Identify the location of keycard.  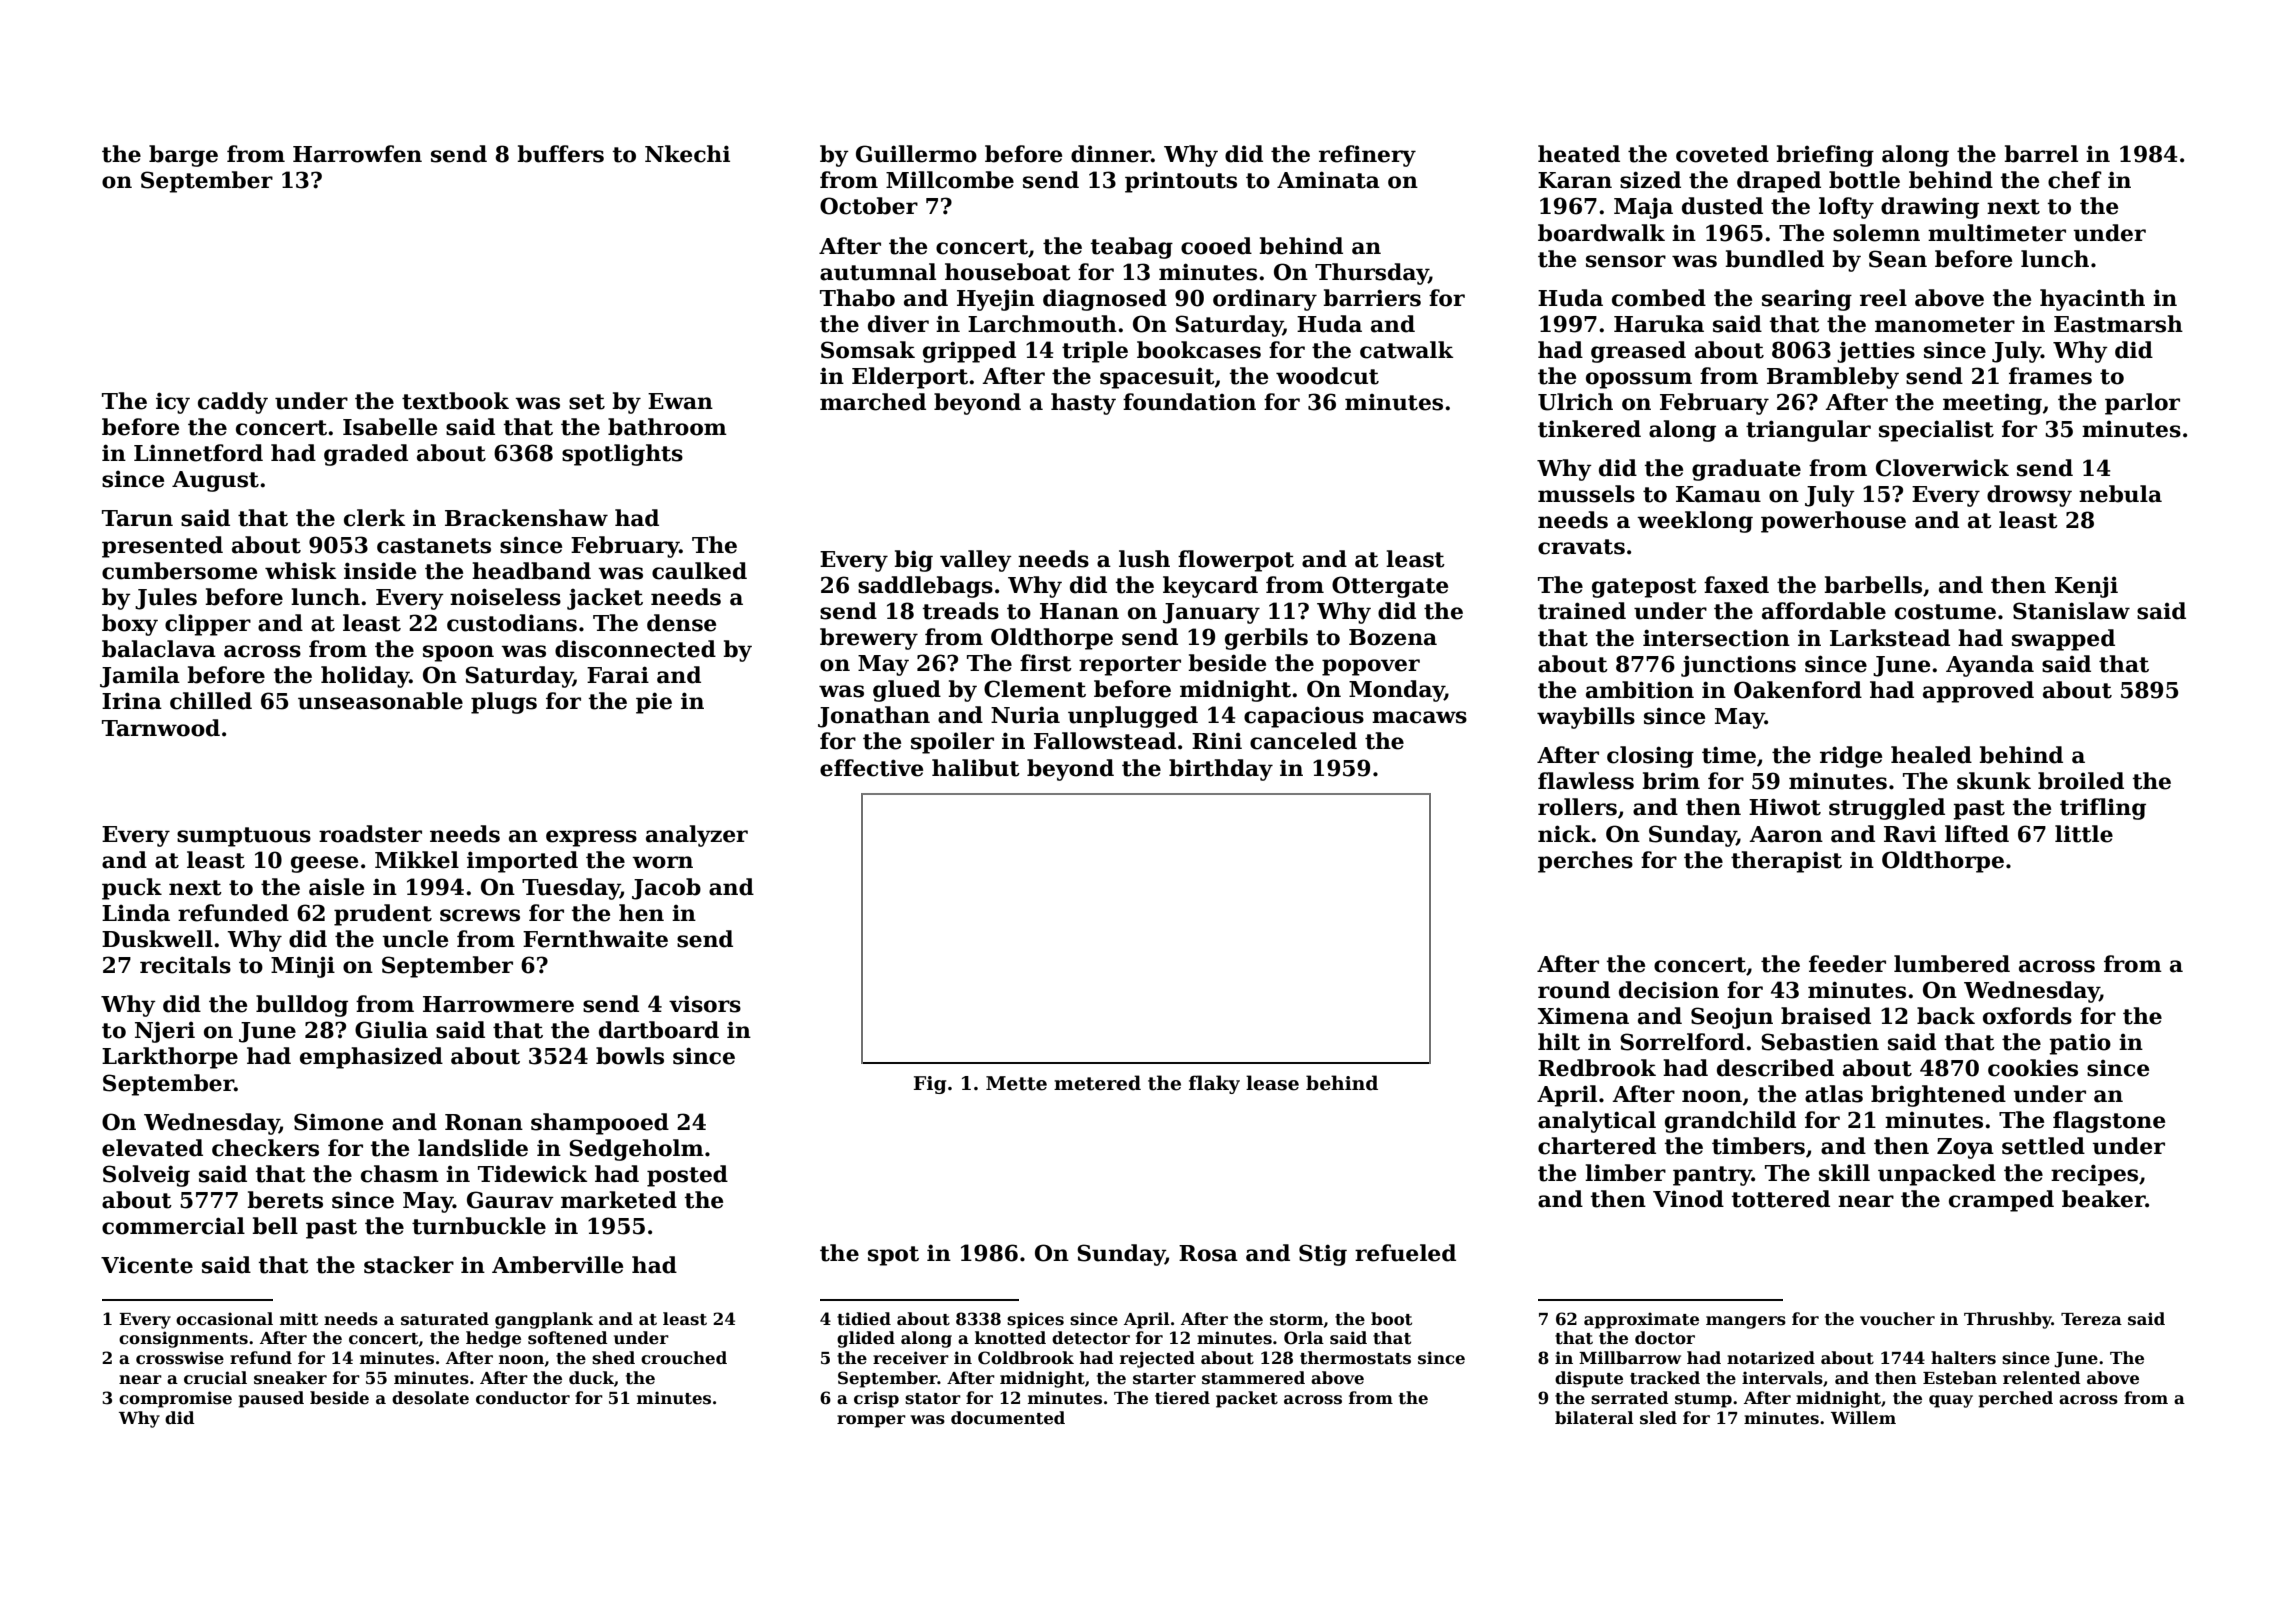
(1210, 587).
